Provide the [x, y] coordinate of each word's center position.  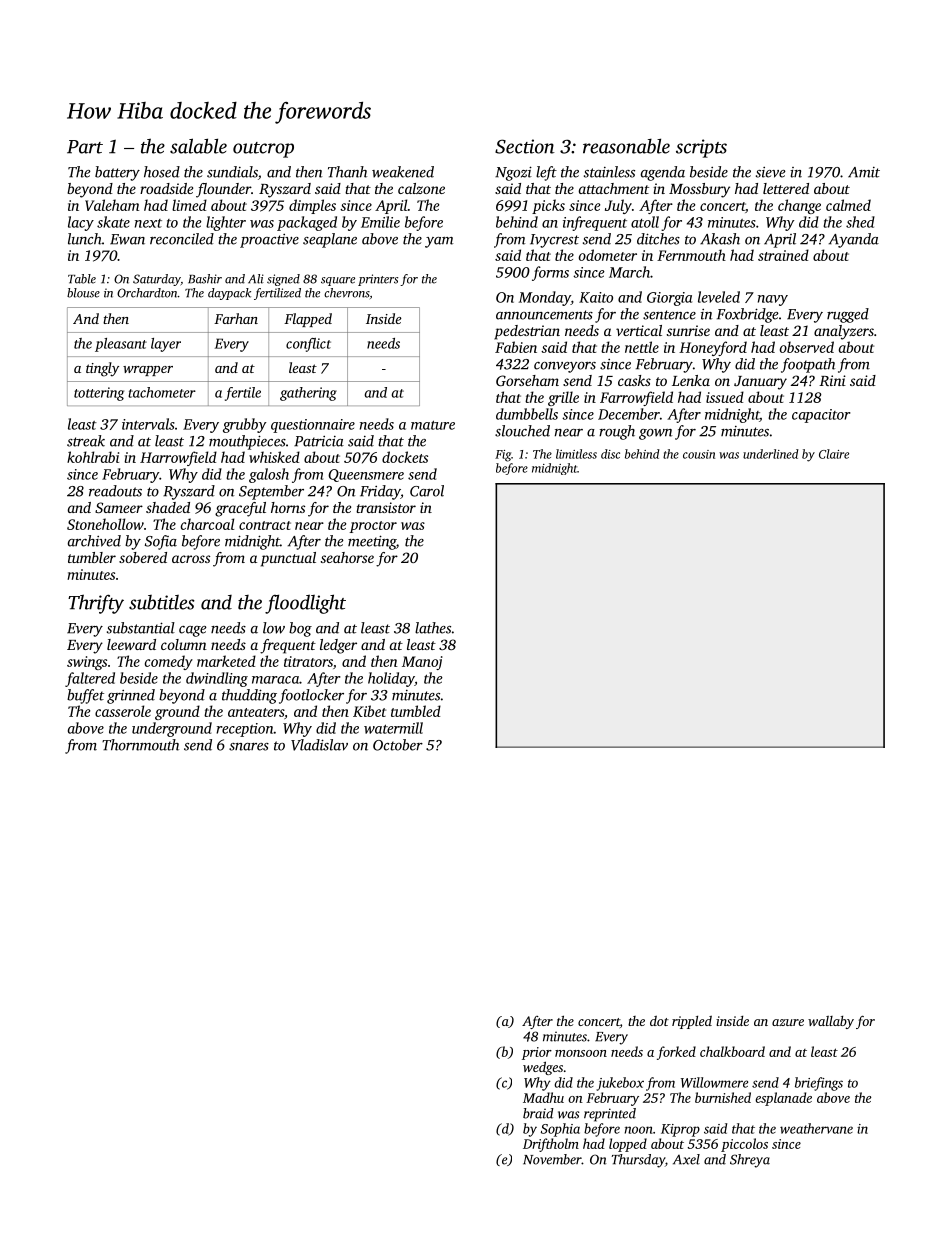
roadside [166, 188]
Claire [834, 454]
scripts [701, 148]
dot [659, 1021]
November [552, 1159]
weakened [403, 172]
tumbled [416, 711]
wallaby [831, 1022]
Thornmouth [140, 745]
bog [300, 629]
